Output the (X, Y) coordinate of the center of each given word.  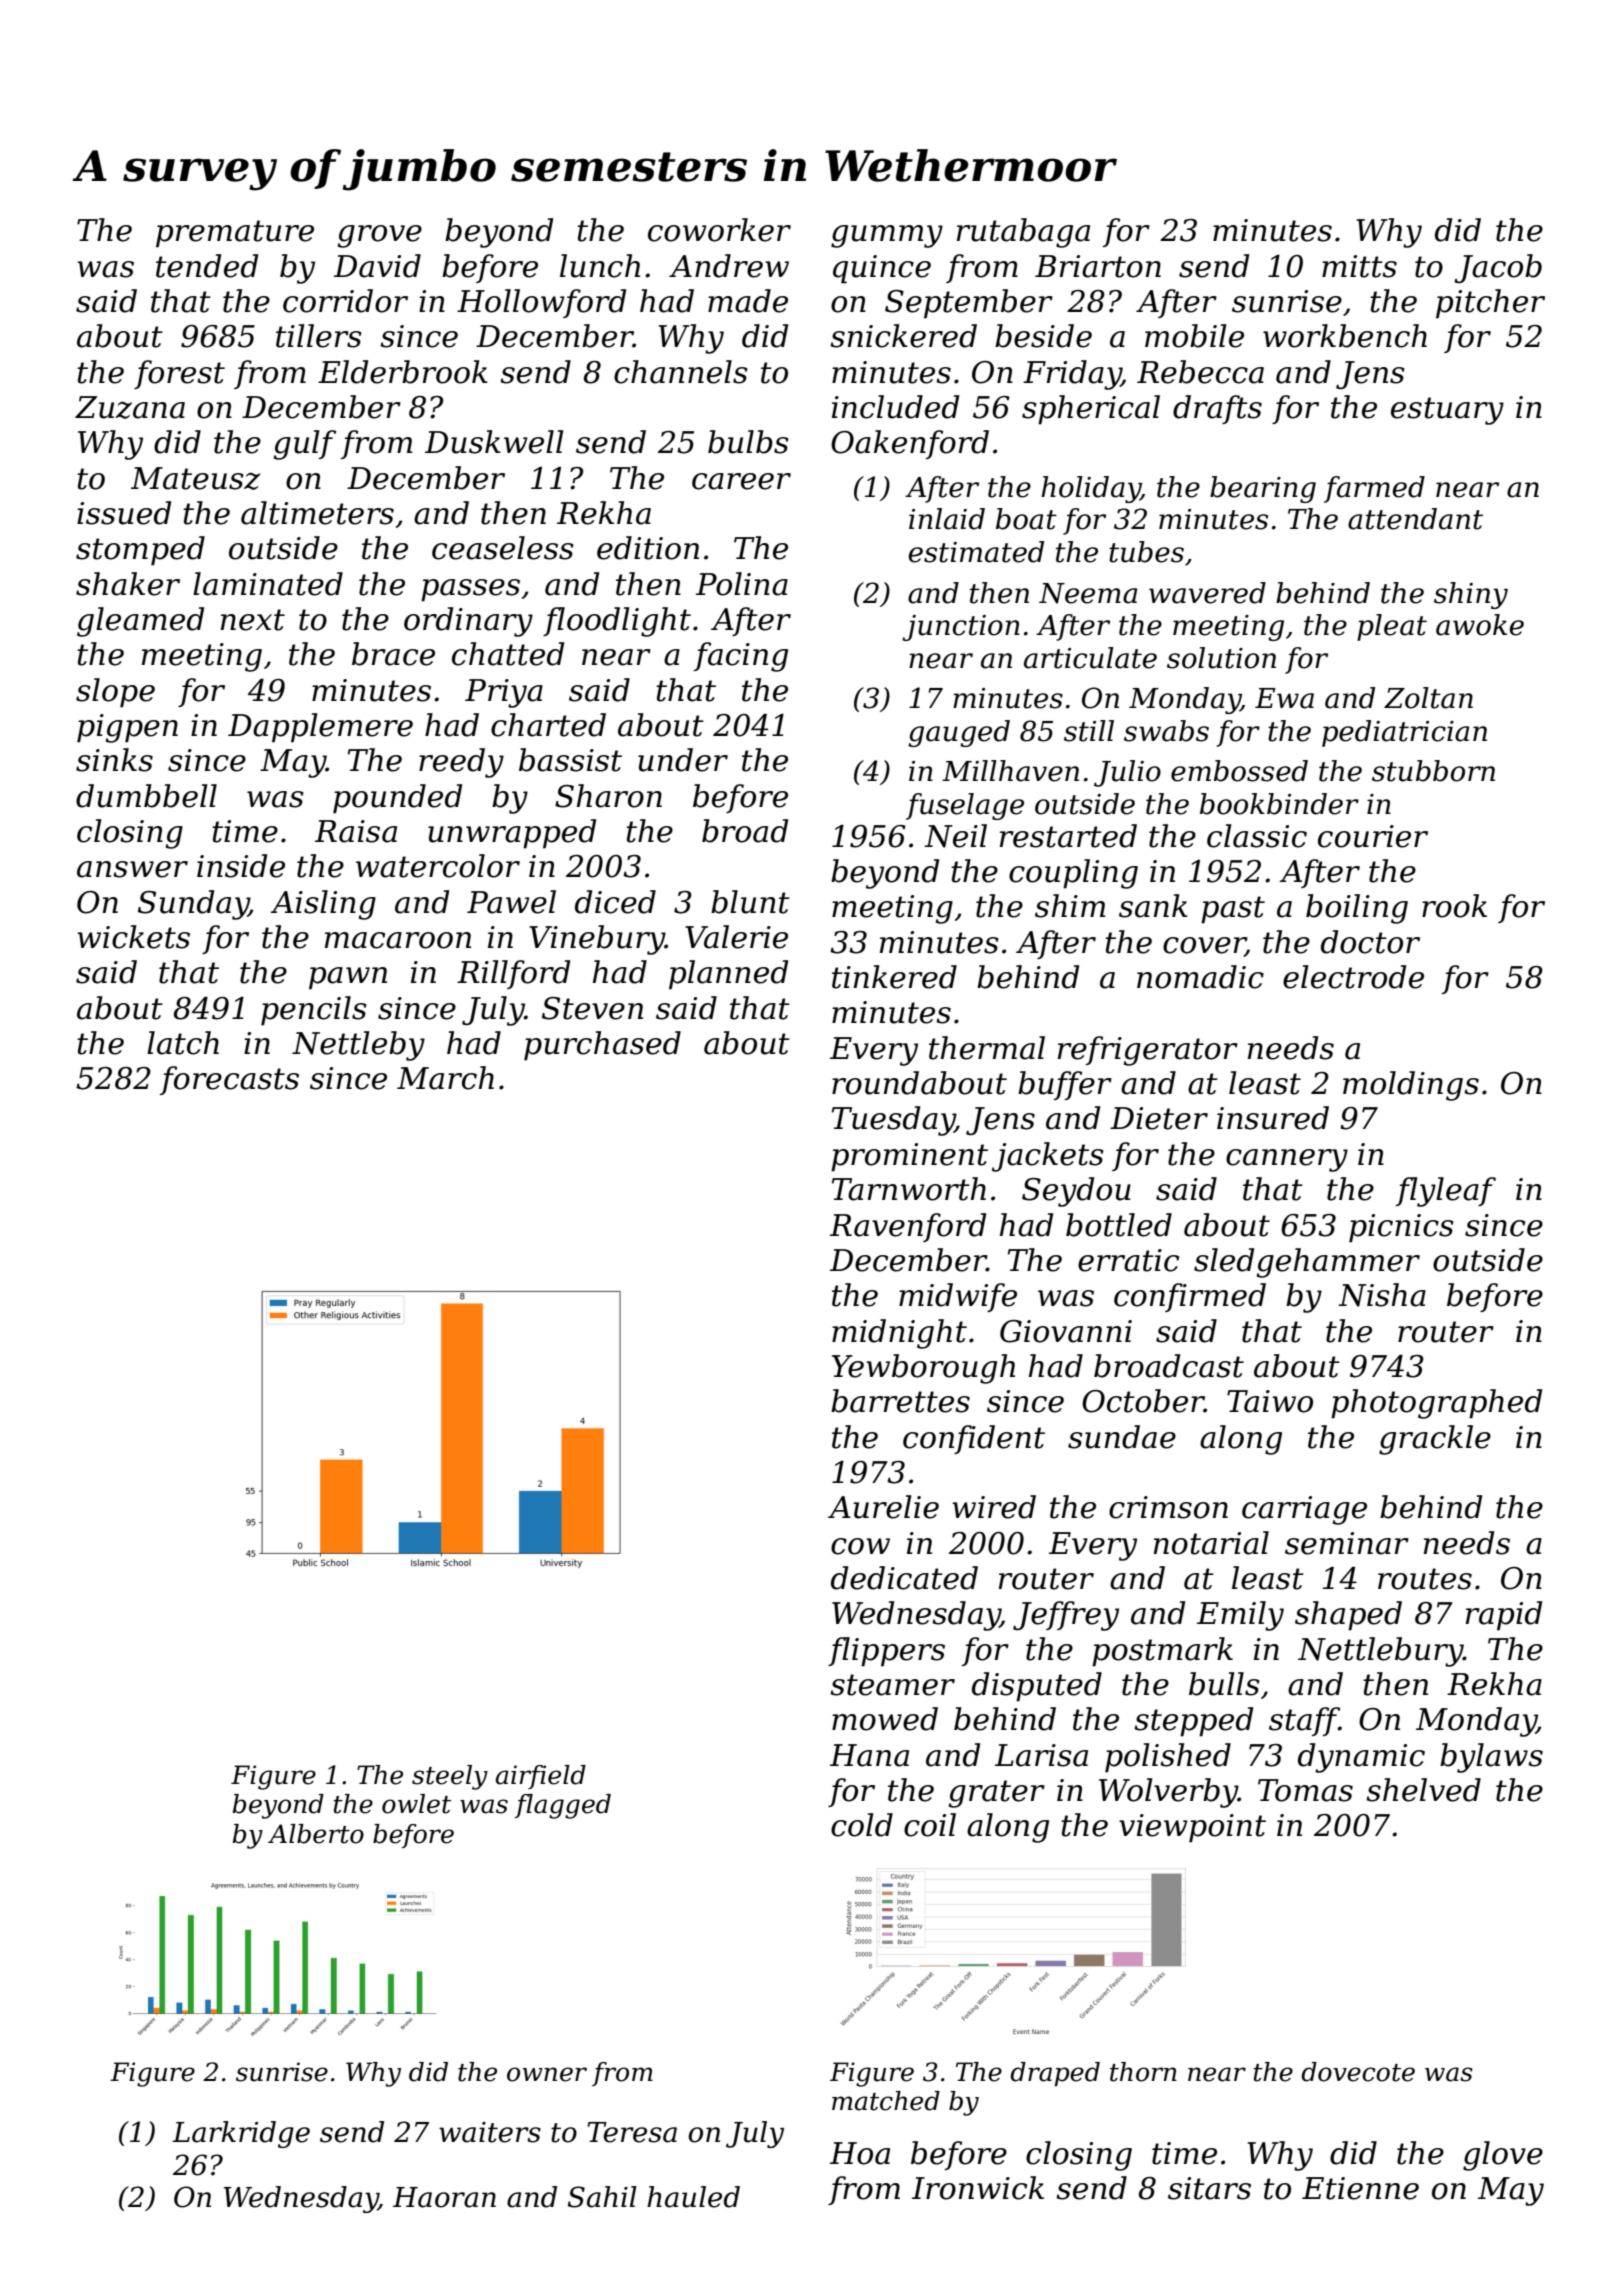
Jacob (1498, 268)
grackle (1435, 1440)
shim (1070, 906)
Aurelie (883, 1507)
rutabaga (1023, 233)
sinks (114, 760)
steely (450, 1777)
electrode (1353, 977)
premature (235, 234)
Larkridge (241, 2134)
